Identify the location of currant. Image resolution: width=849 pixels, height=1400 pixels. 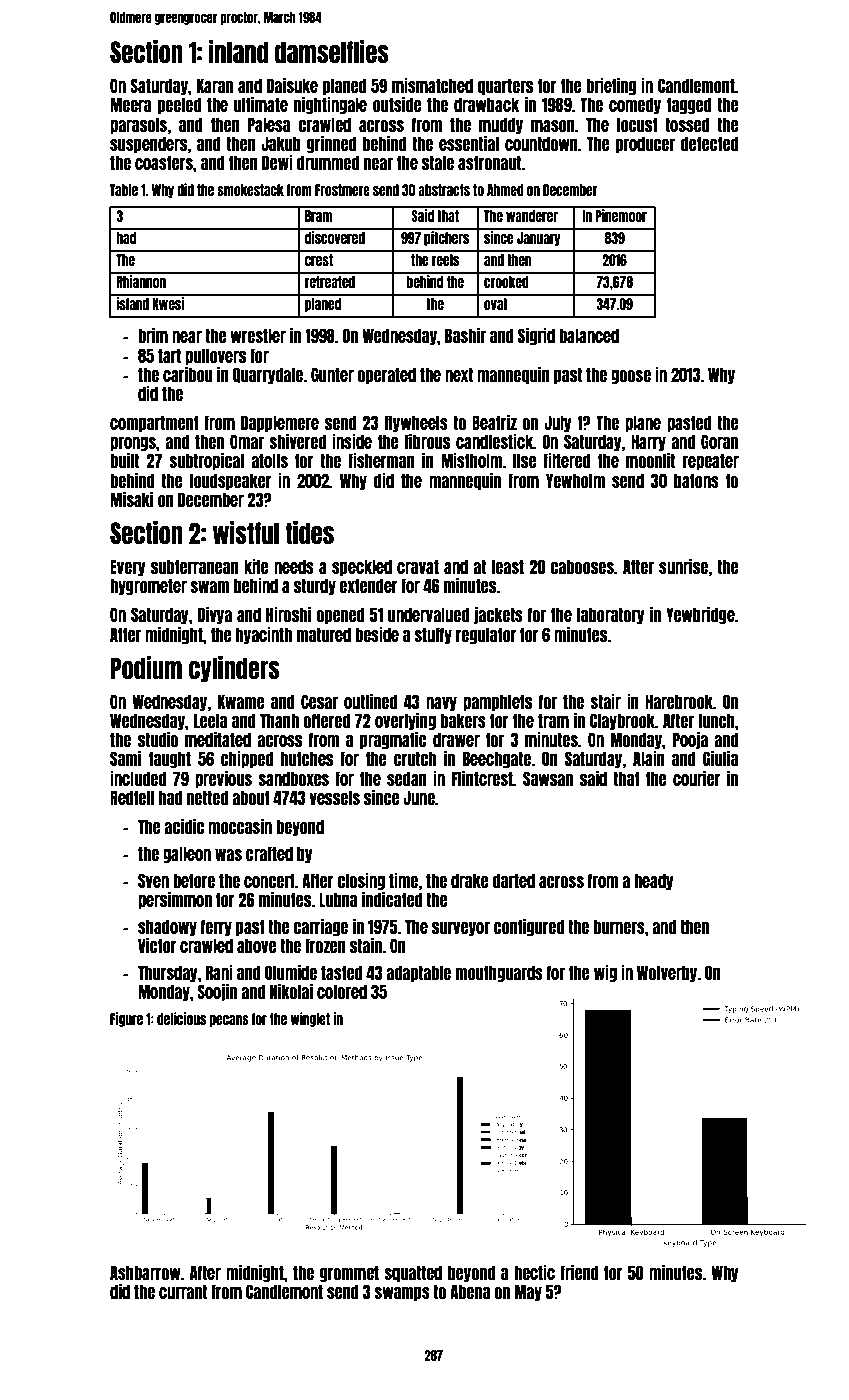
(183, 1291).
